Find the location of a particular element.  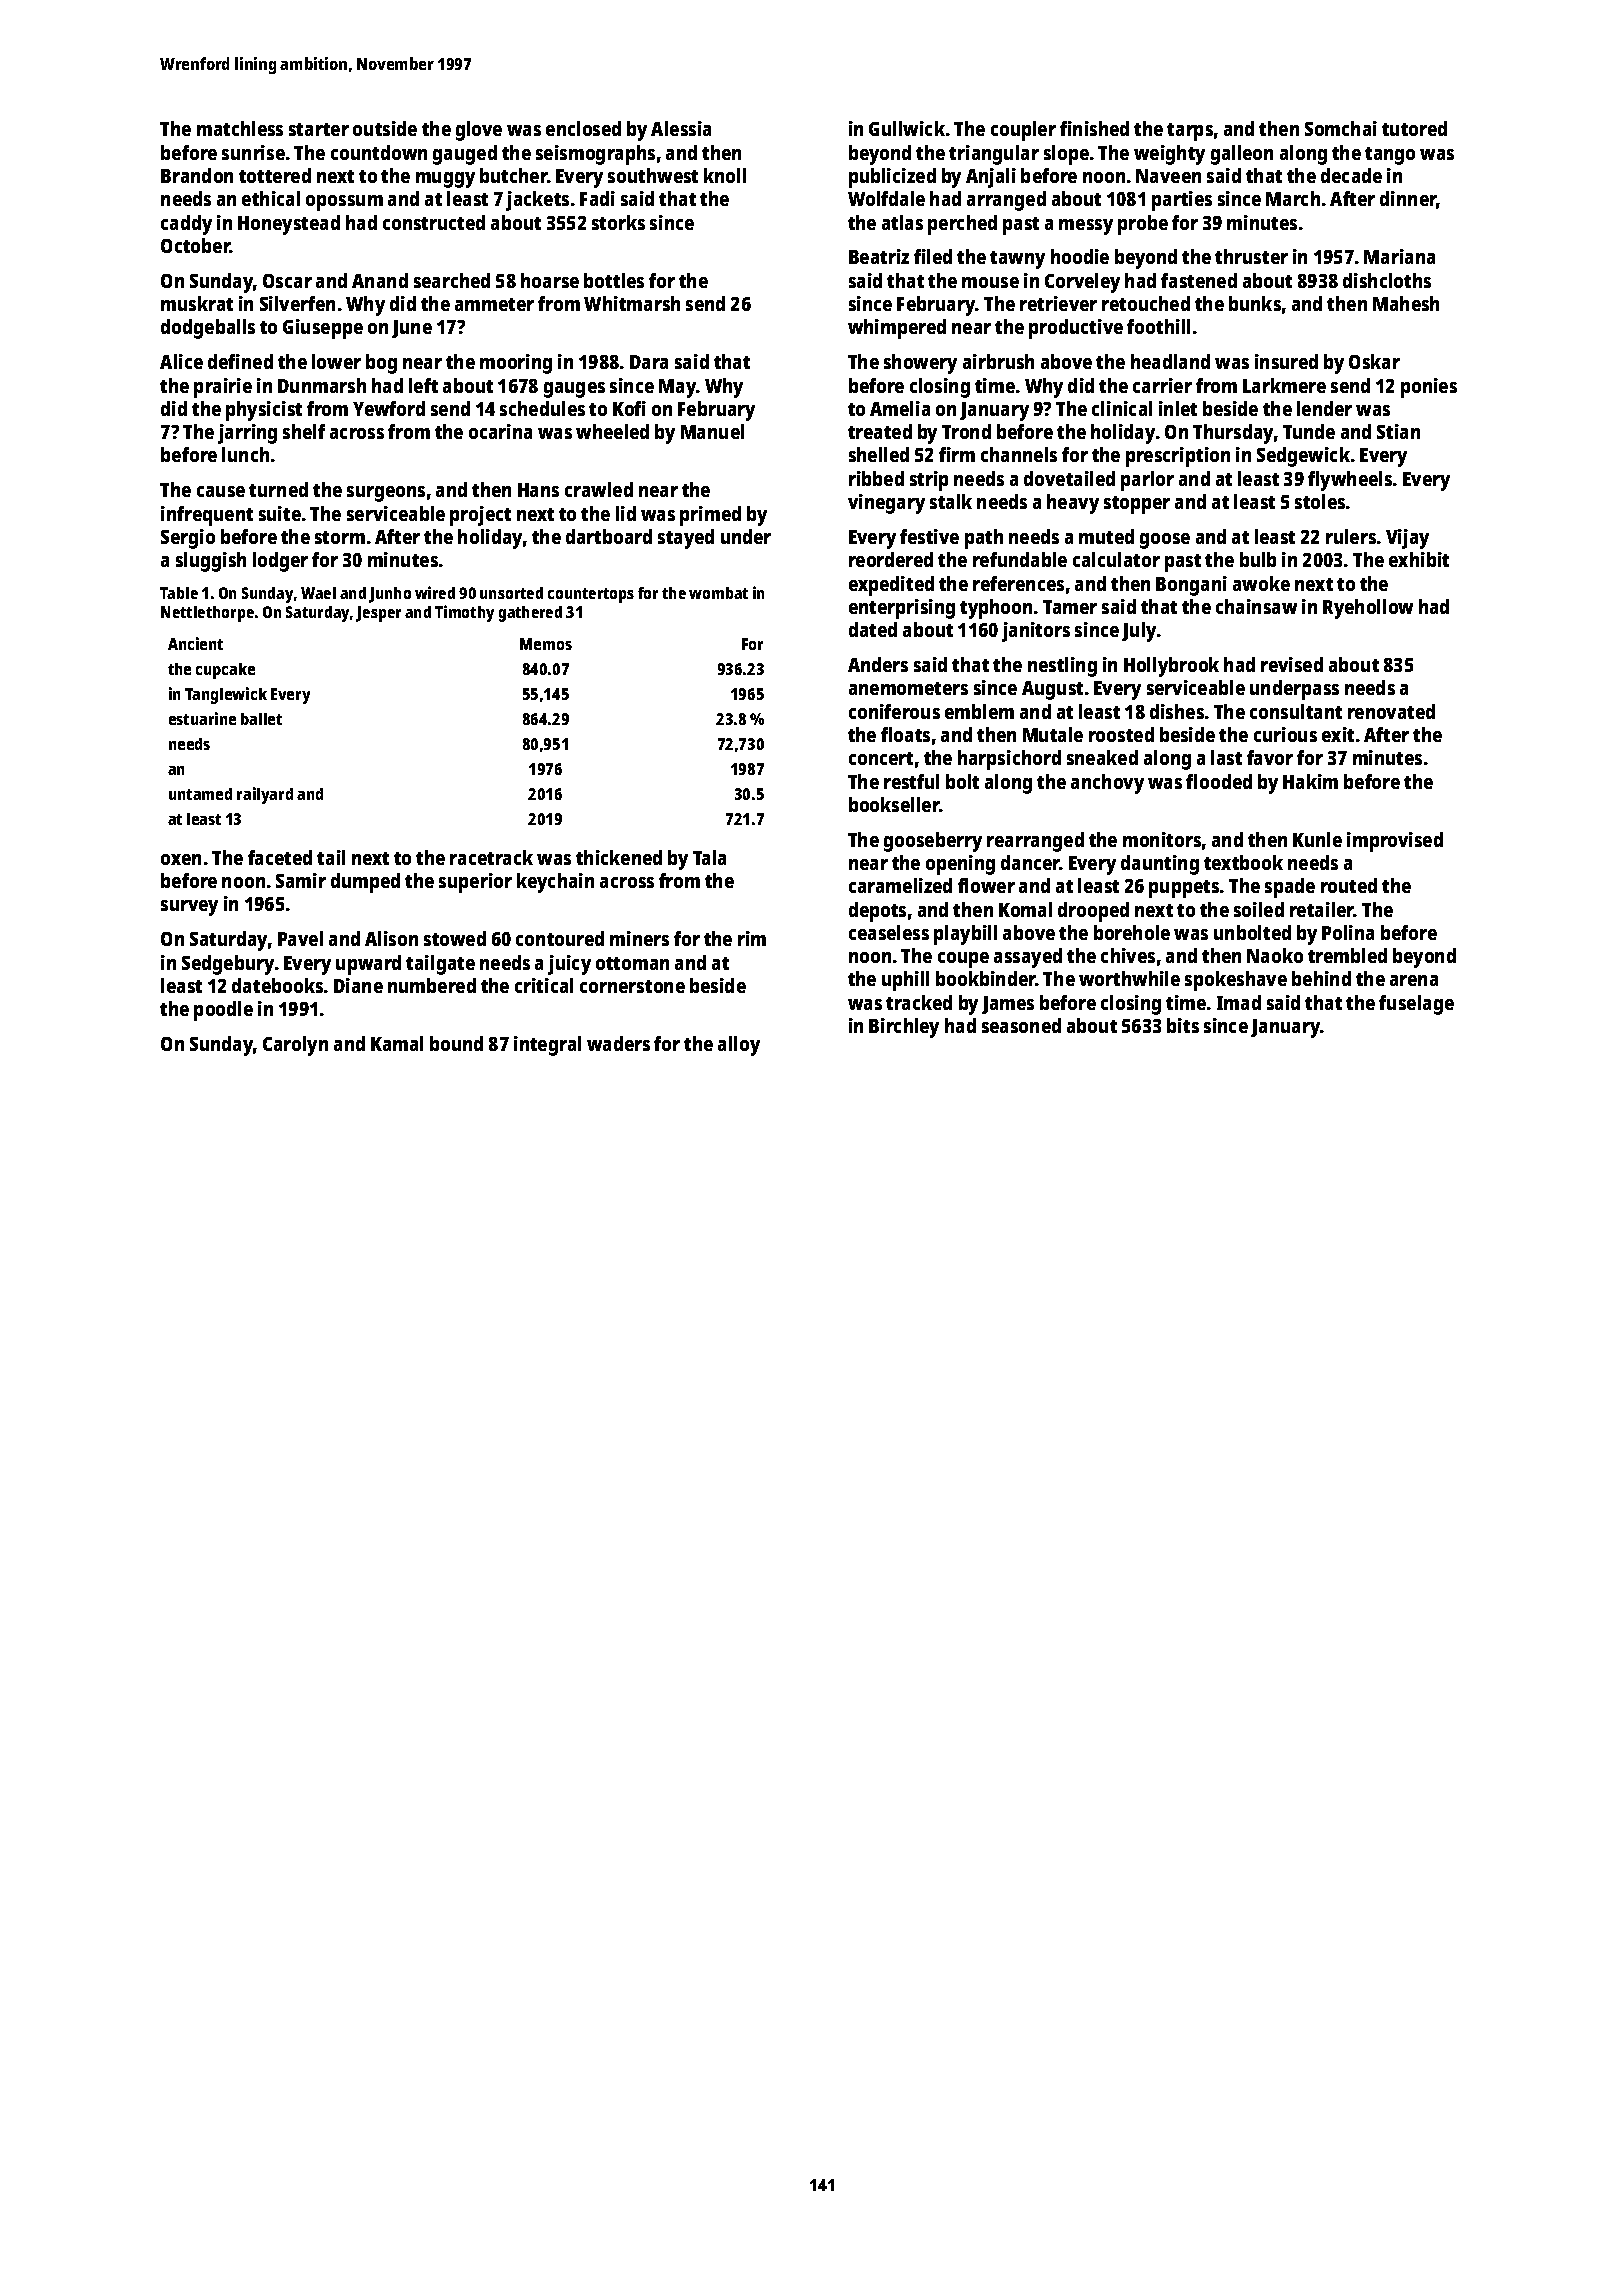

parties is located at coordinates (1182, 201).
